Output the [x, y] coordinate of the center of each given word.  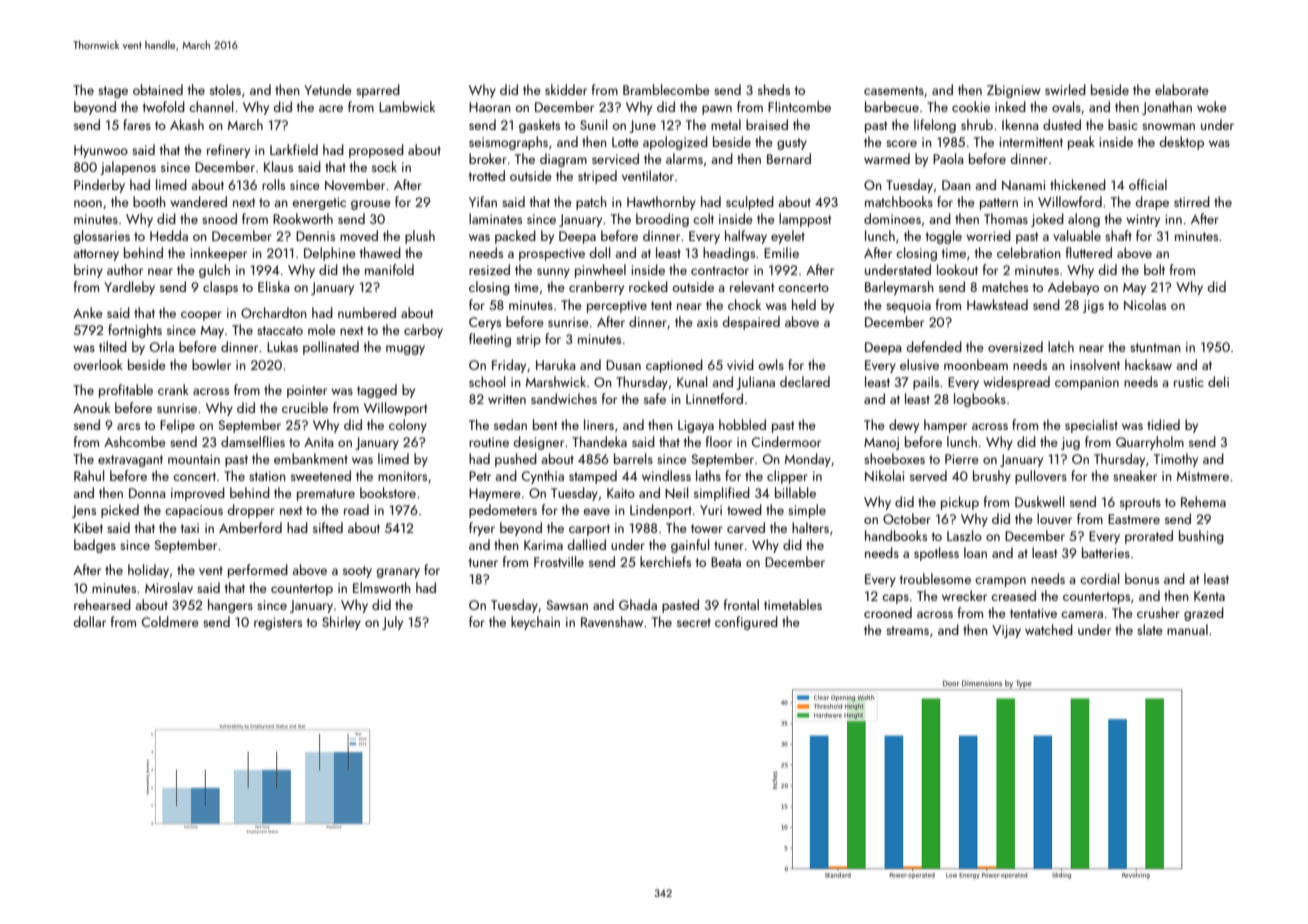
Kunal [692, 381]
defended [934, 346]
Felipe [177, 426]
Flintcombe [799, 106]
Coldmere [170, 621]
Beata [726, 562]
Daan [956, 185]
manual [1187, 629]
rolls [273, 184]
